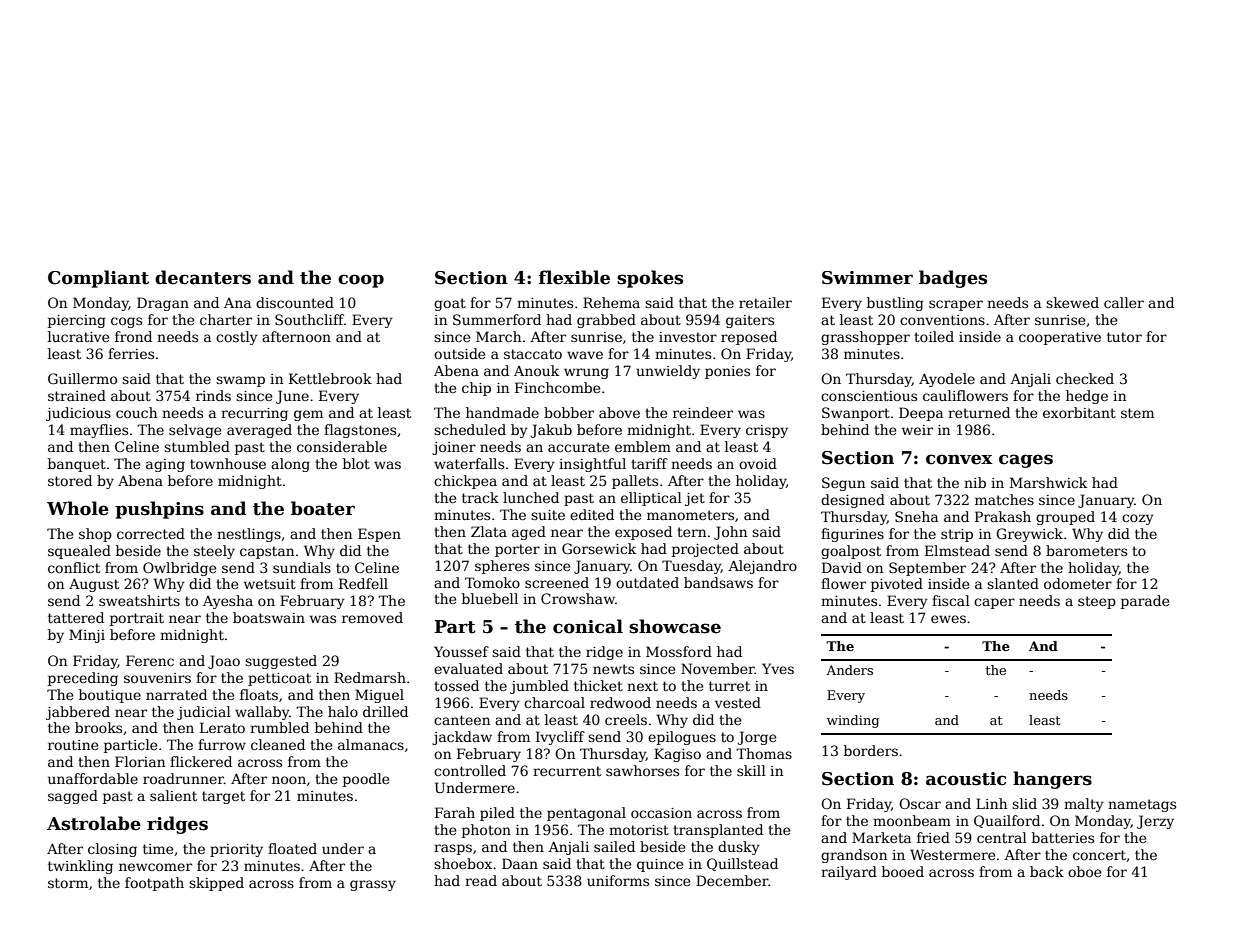  What do you see at coordinates (302, 567) in the screenshot?
I see `sundials` at bounding box center [302, 567].
